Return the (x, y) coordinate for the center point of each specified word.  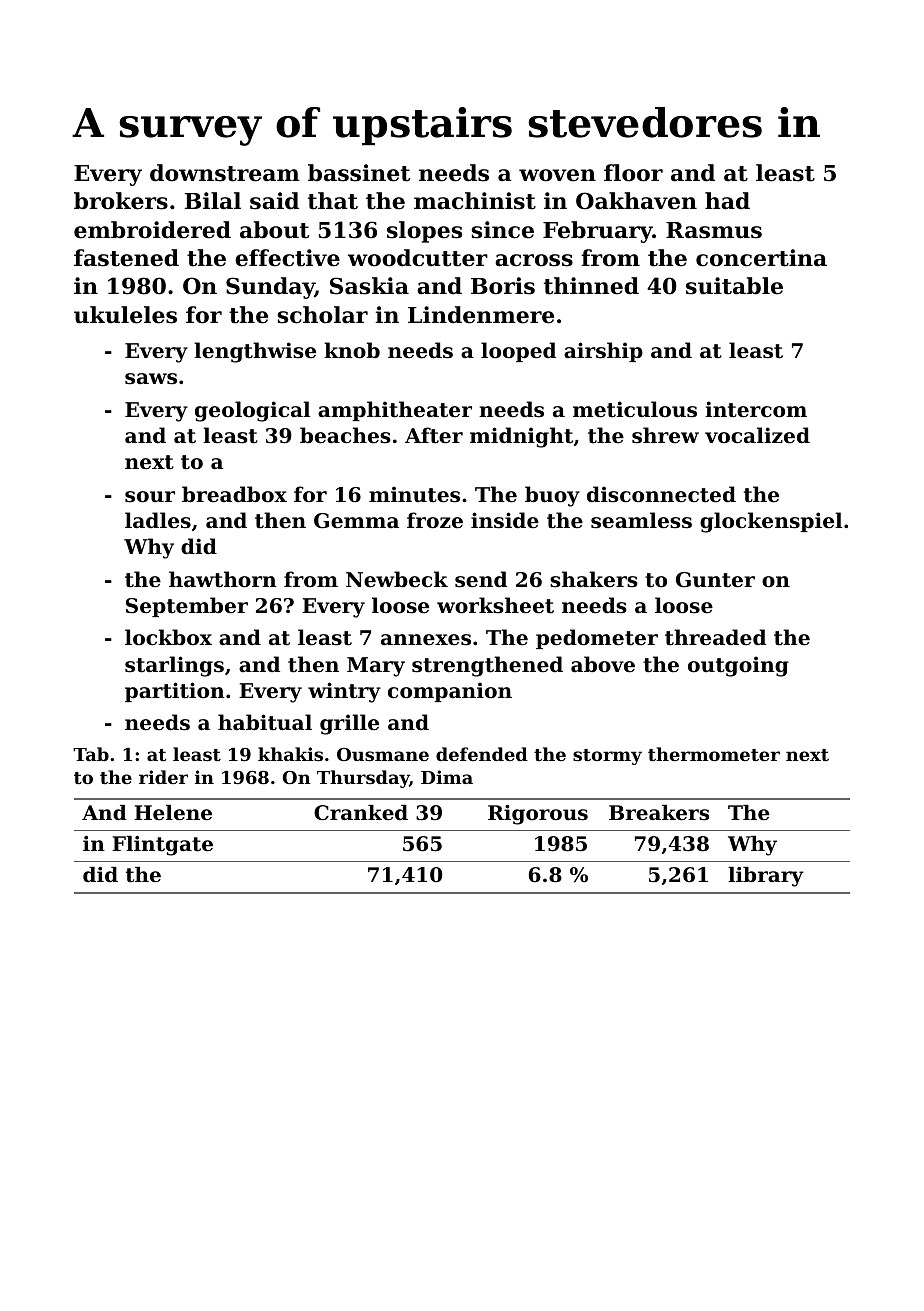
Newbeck (397, 579)
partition (175, 692)
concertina (761, 258)
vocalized (757, 435)
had (727, 201)
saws (151, 379)
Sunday (270, 288)
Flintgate (162, 846)
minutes (414, 494)
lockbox (168, 637)
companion (450, 692)
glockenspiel (771, 522)
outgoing (738, 666)
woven (557, 175)
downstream (225, 173)
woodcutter (418, 258)
